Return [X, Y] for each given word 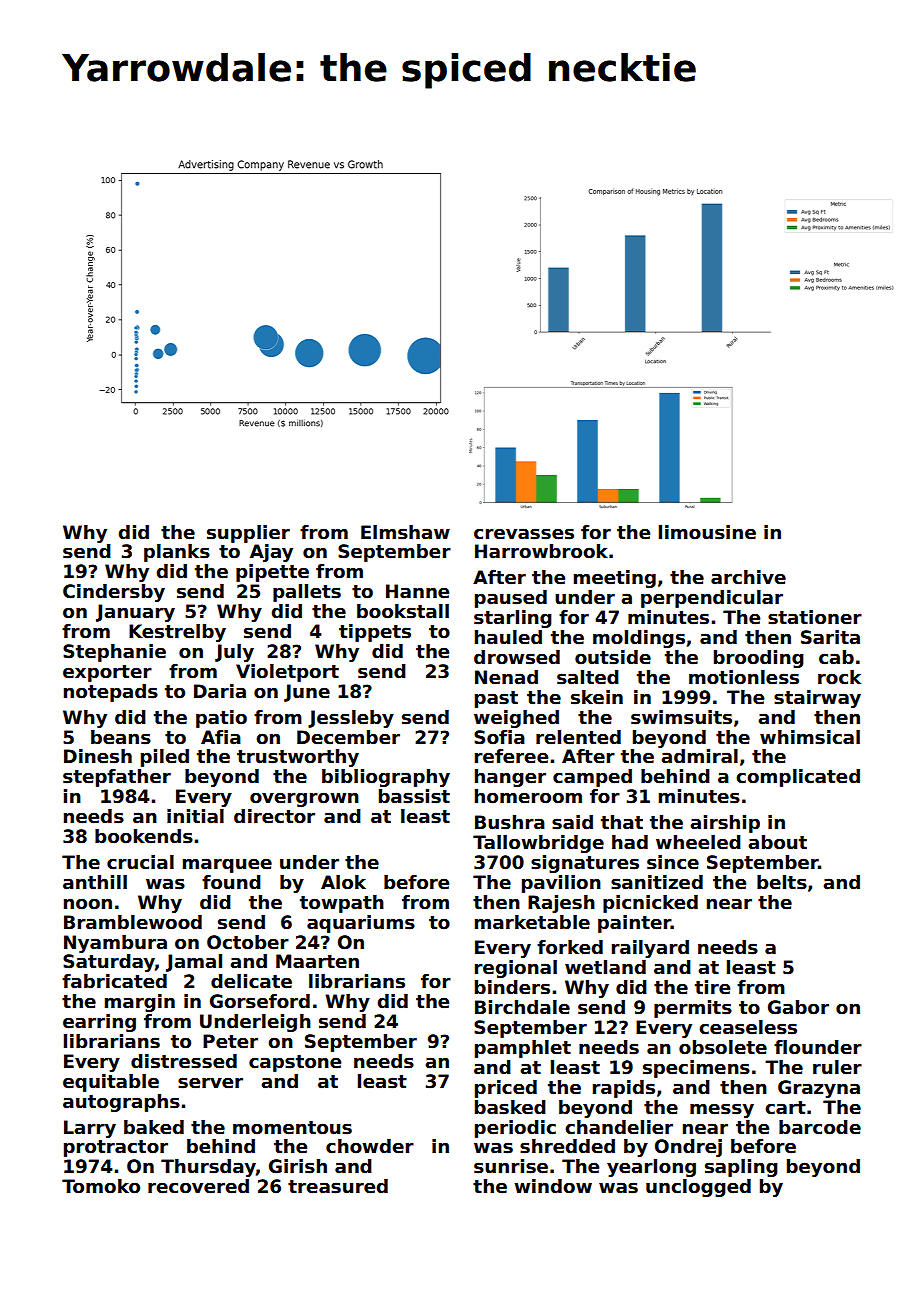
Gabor [798, 1007]
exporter [107, 673]
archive [748, 577]
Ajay [271, 553]
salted [588, 677]
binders [512, 987]
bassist [414, 796]
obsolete [723, 1047]
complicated [798, 778]
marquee [227, 865]
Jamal [194, 963]
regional [516, 969]
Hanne [417, 591]
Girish [298, 1166]
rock [839, 677]
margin [140, 1003]
